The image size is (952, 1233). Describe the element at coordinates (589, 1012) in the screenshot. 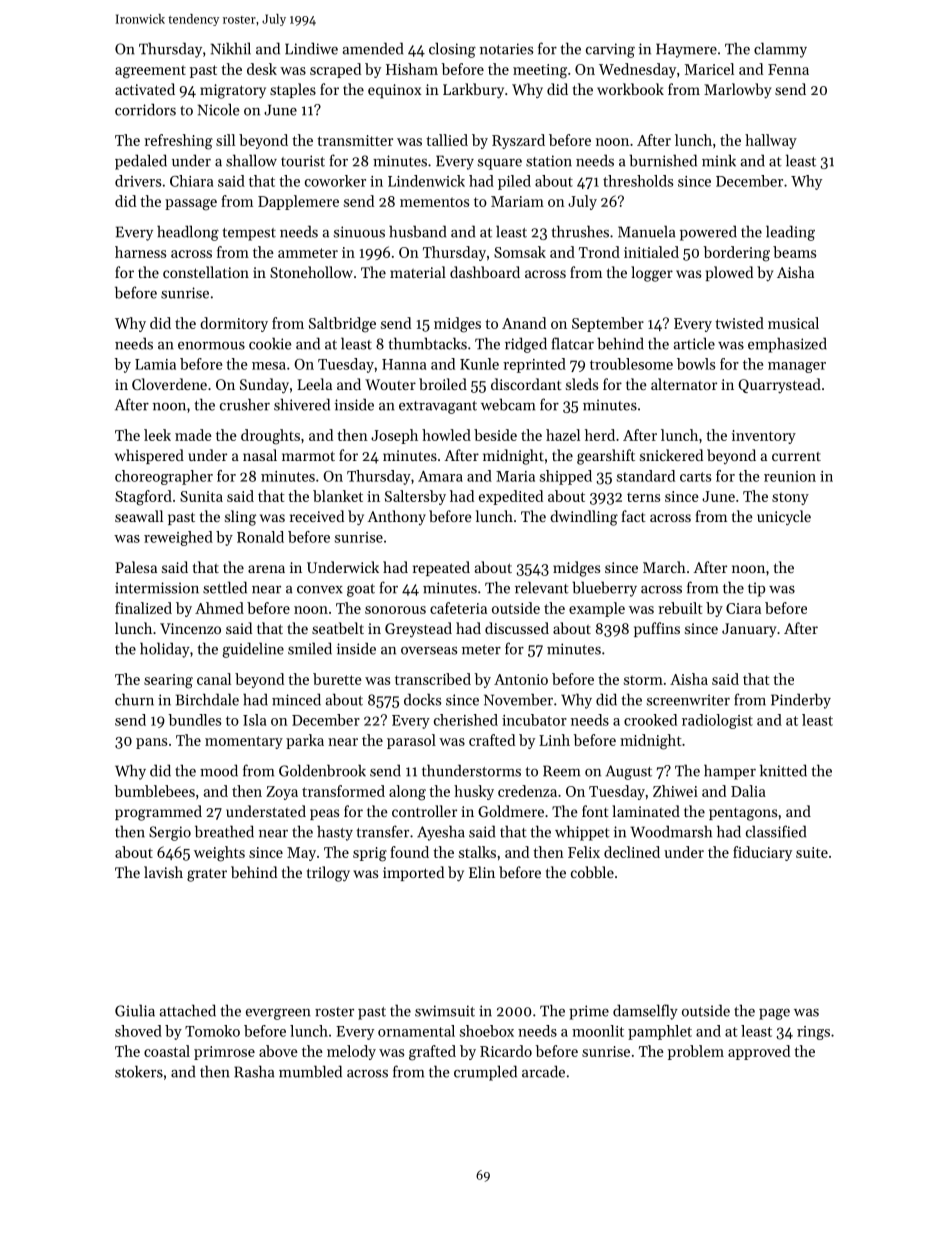

I see `prime` at that location.
